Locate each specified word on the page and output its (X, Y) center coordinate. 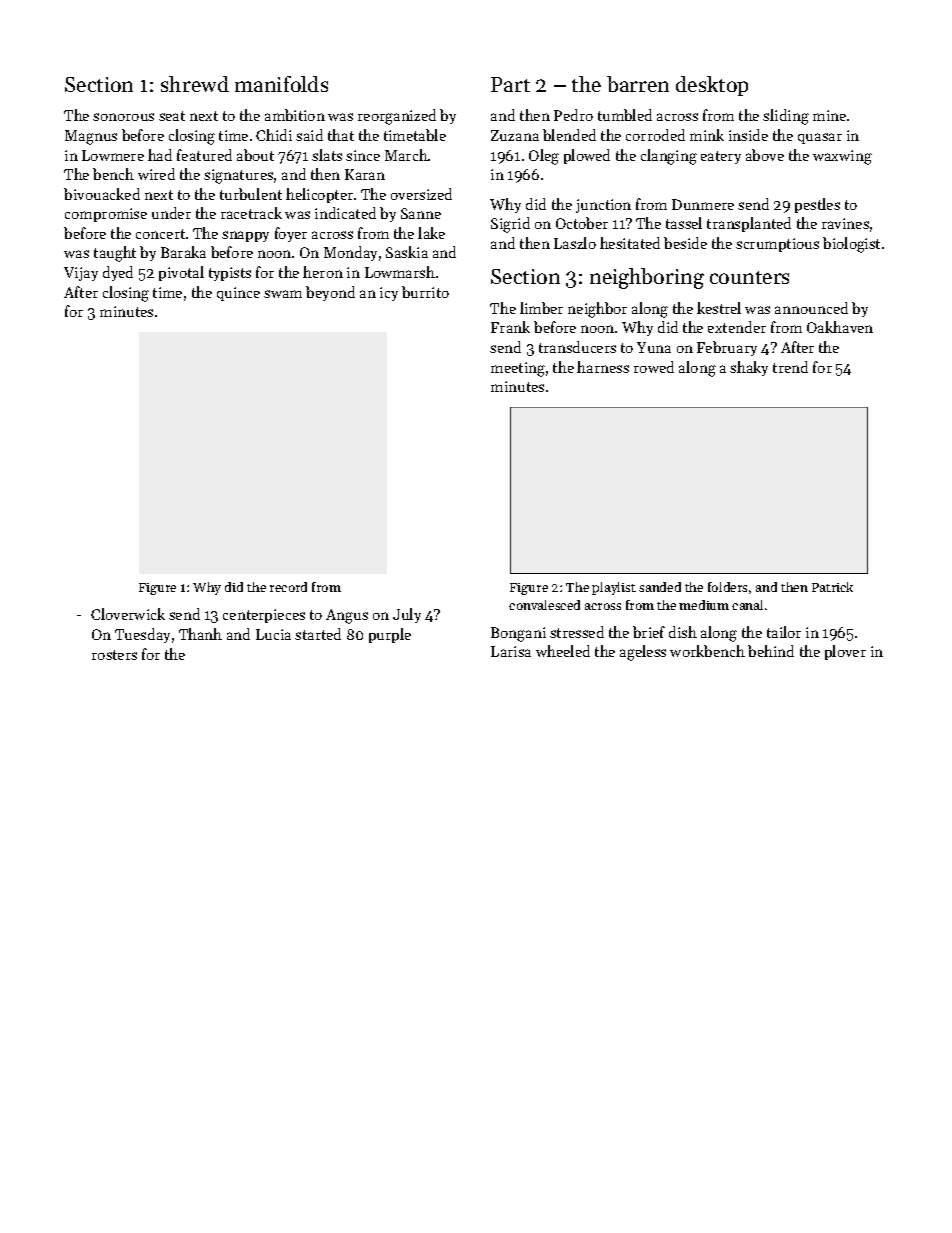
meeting (518, 369)
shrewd (195, 84)
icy (389, 294)
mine (829, 115)
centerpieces (264, 616)
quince (238, 294)
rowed (654, 367)
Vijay (81, 274)
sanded (660, 587)
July (407, 615)
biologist (851, 245)
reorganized (397, 117)
